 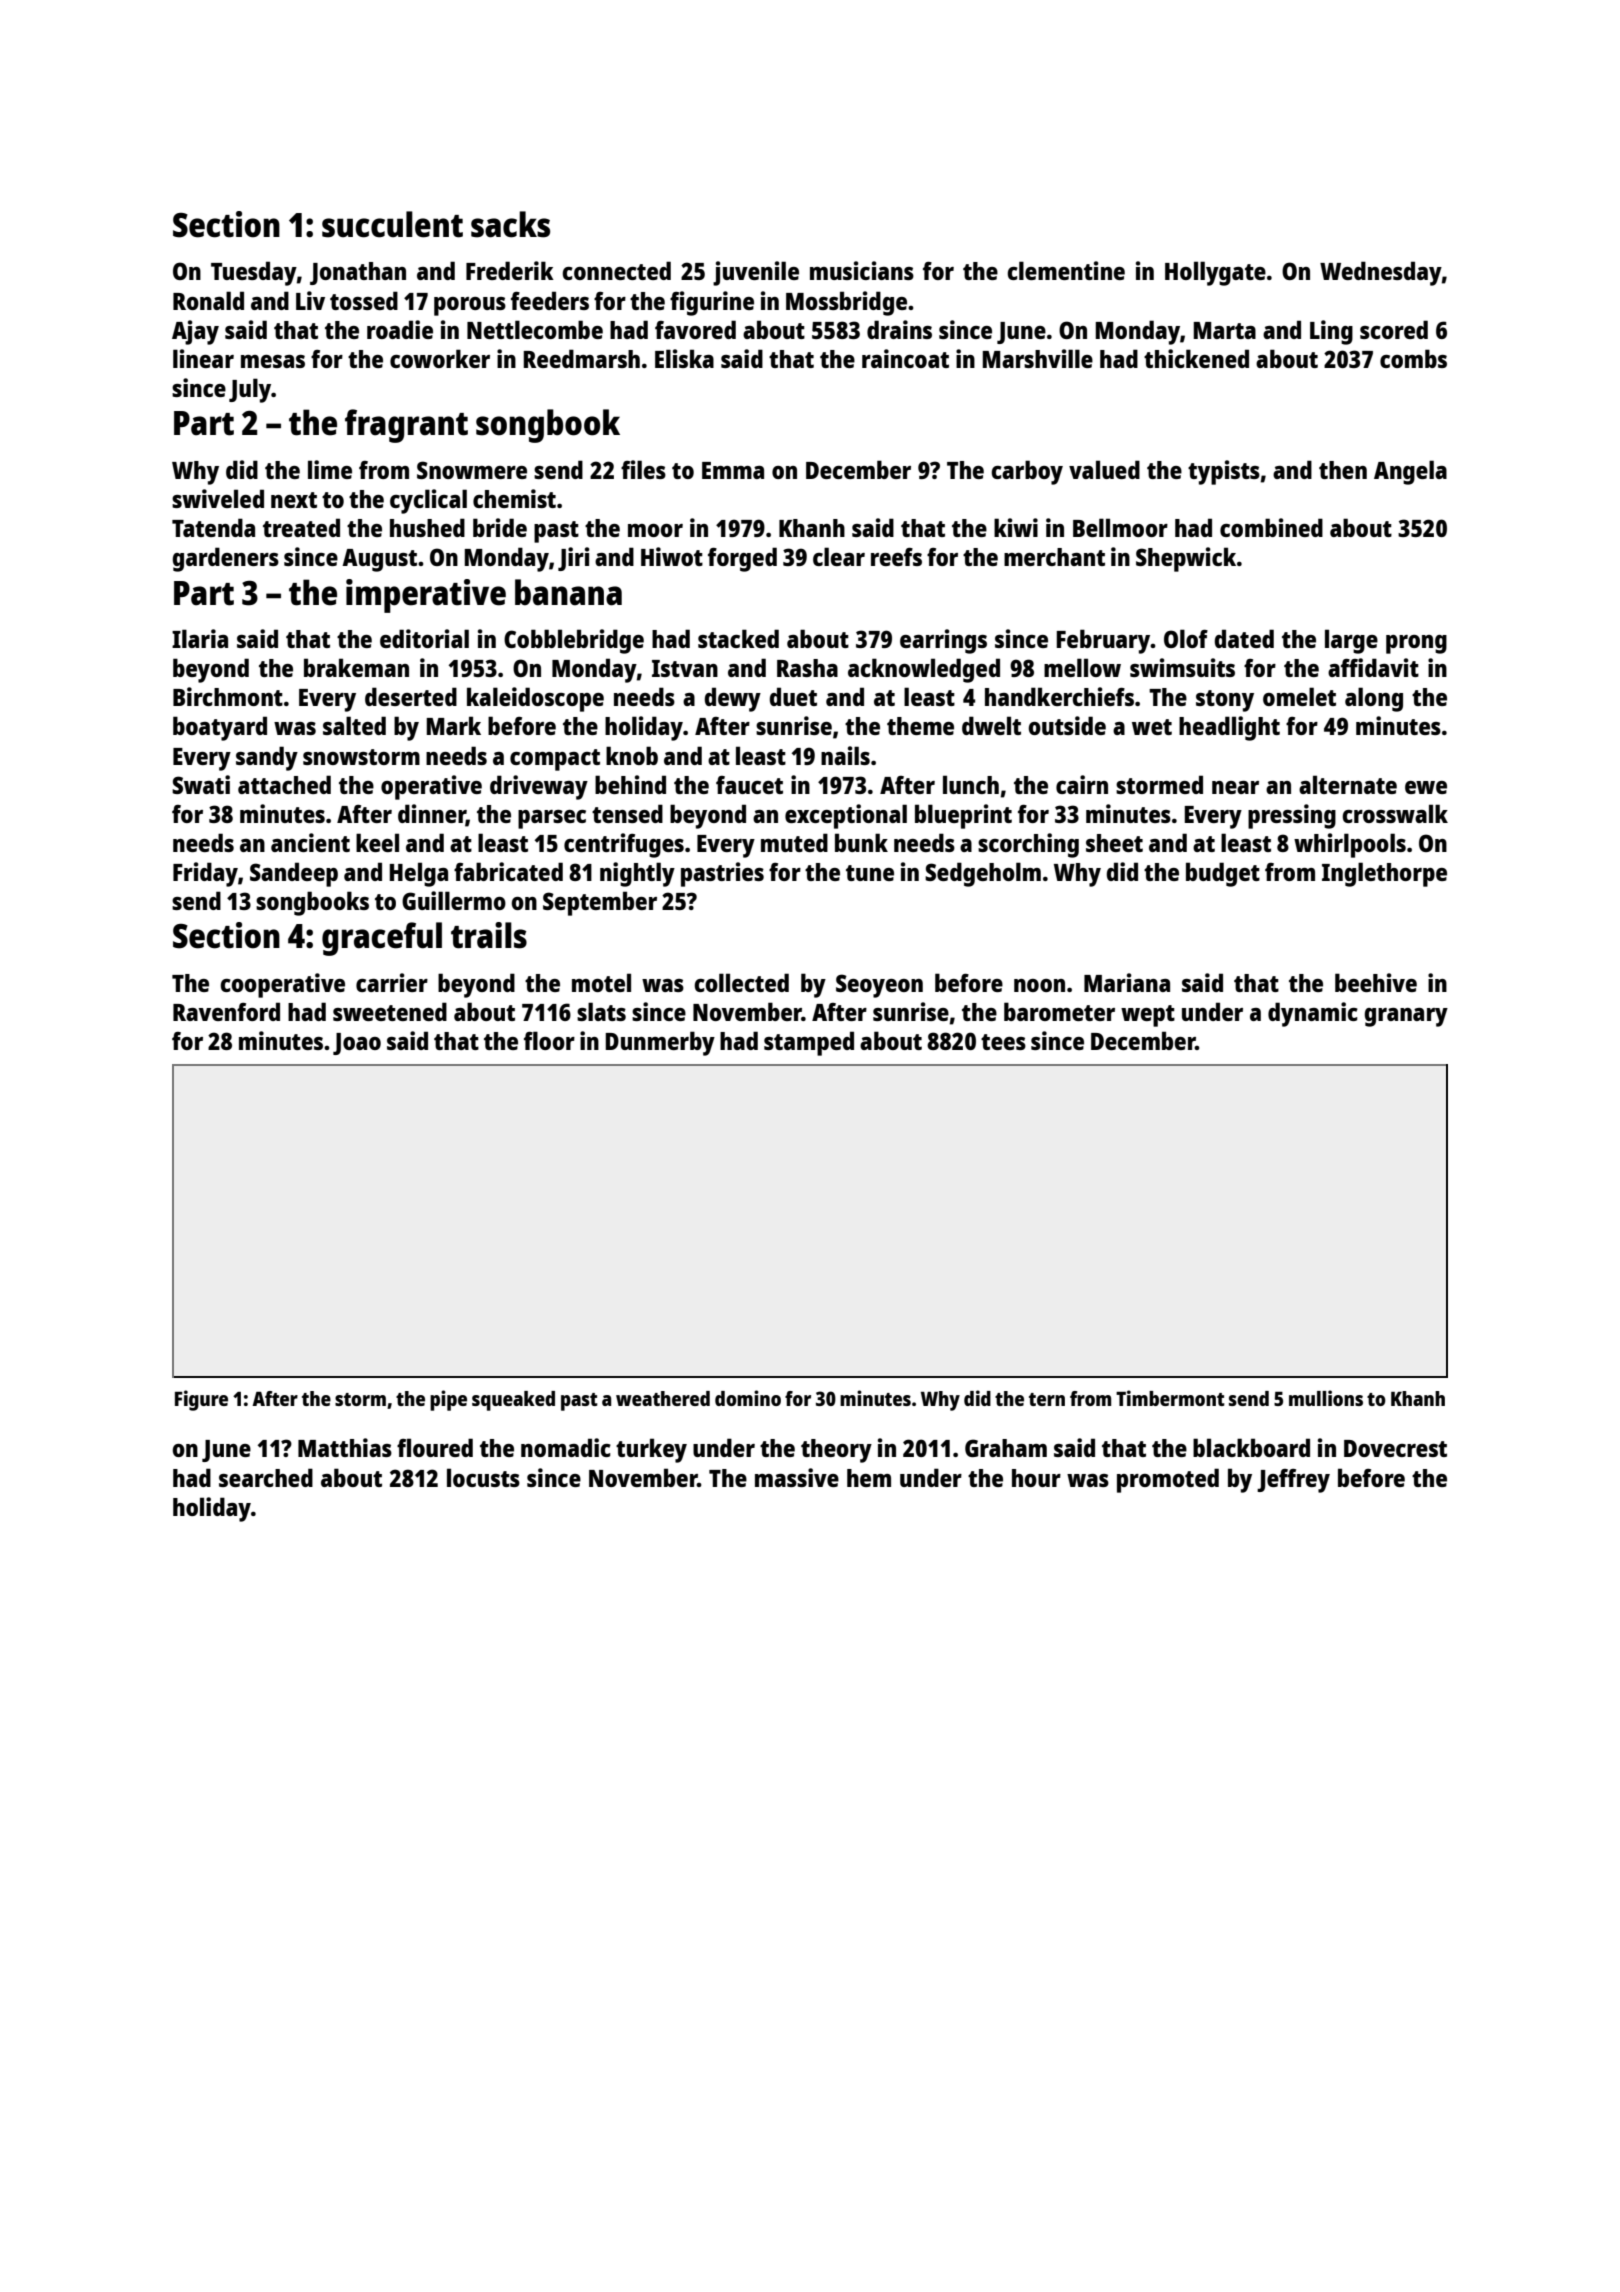 I want to click on sacks, so click(x=510, y=224).
